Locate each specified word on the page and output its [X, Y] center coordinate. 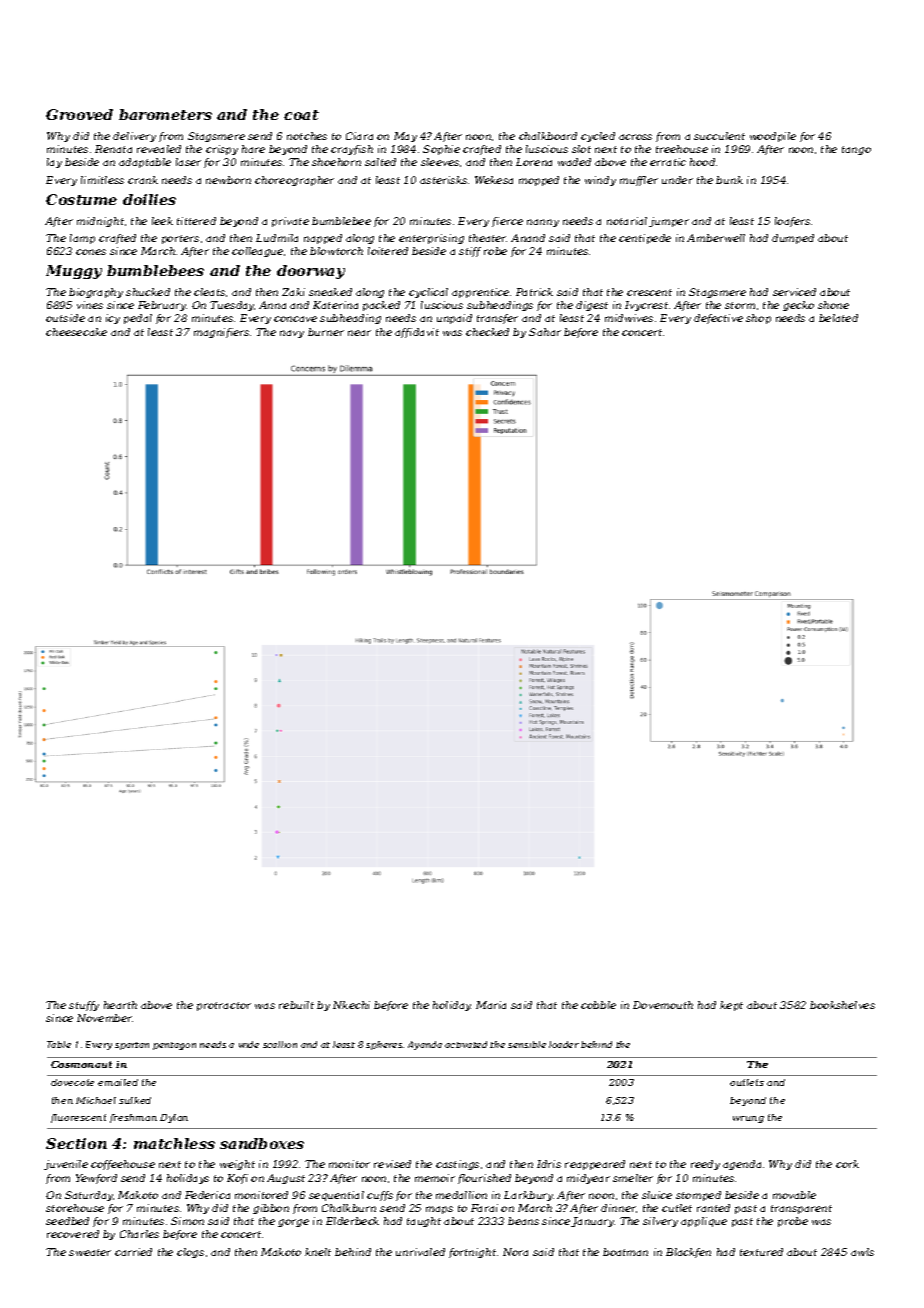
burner [326, 332]
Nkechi [351, 1005]
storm [740, 305]
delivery [134, 137]
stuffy [84, 1006]
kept [731, 1006]
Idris [549, 1164]
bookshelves [842, 1005]
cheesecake [76, 332]
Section [76, 1143]
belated [838, 318]
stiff [470, 252]
